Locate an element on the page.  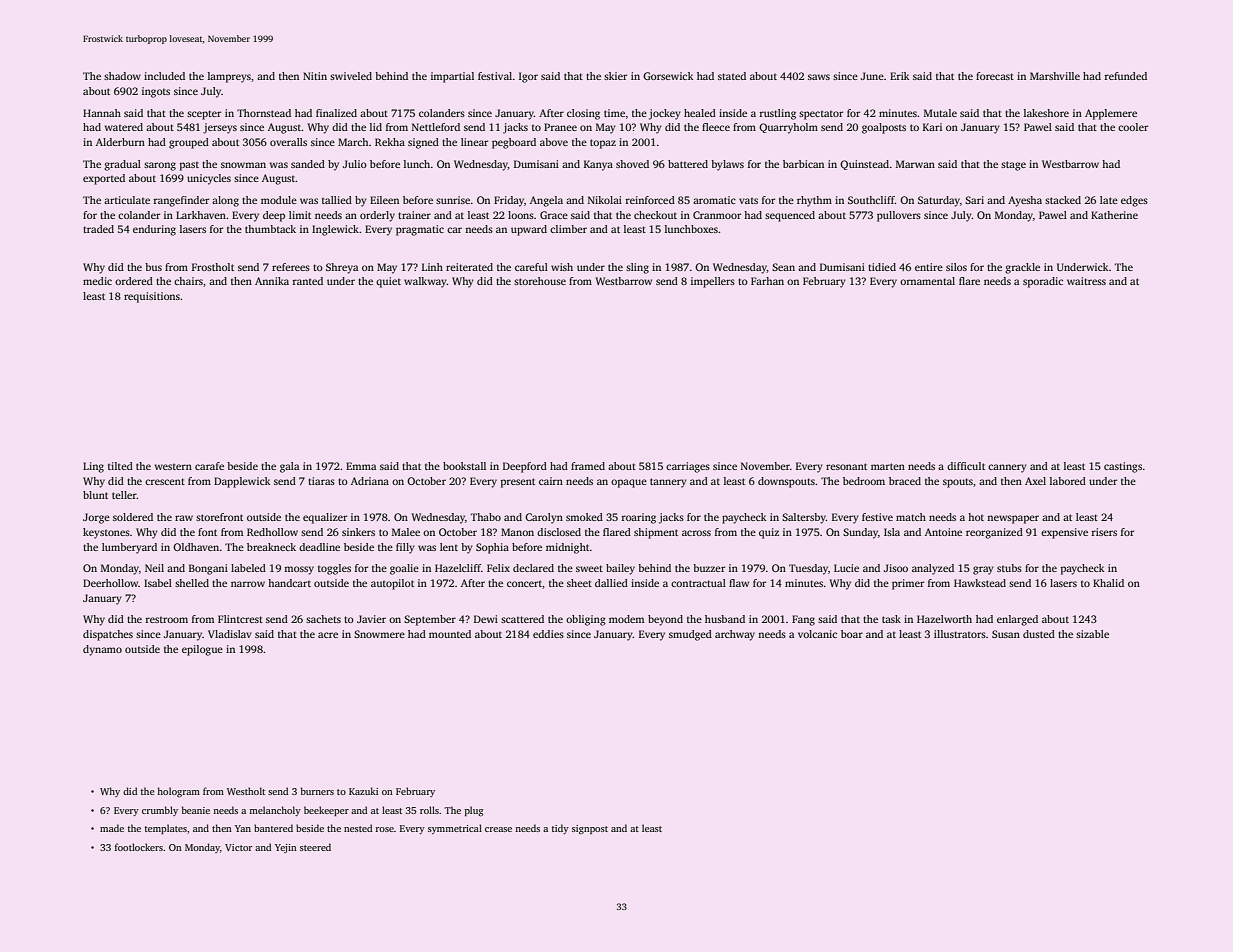
Yan is located at coordinates (243, 828).
